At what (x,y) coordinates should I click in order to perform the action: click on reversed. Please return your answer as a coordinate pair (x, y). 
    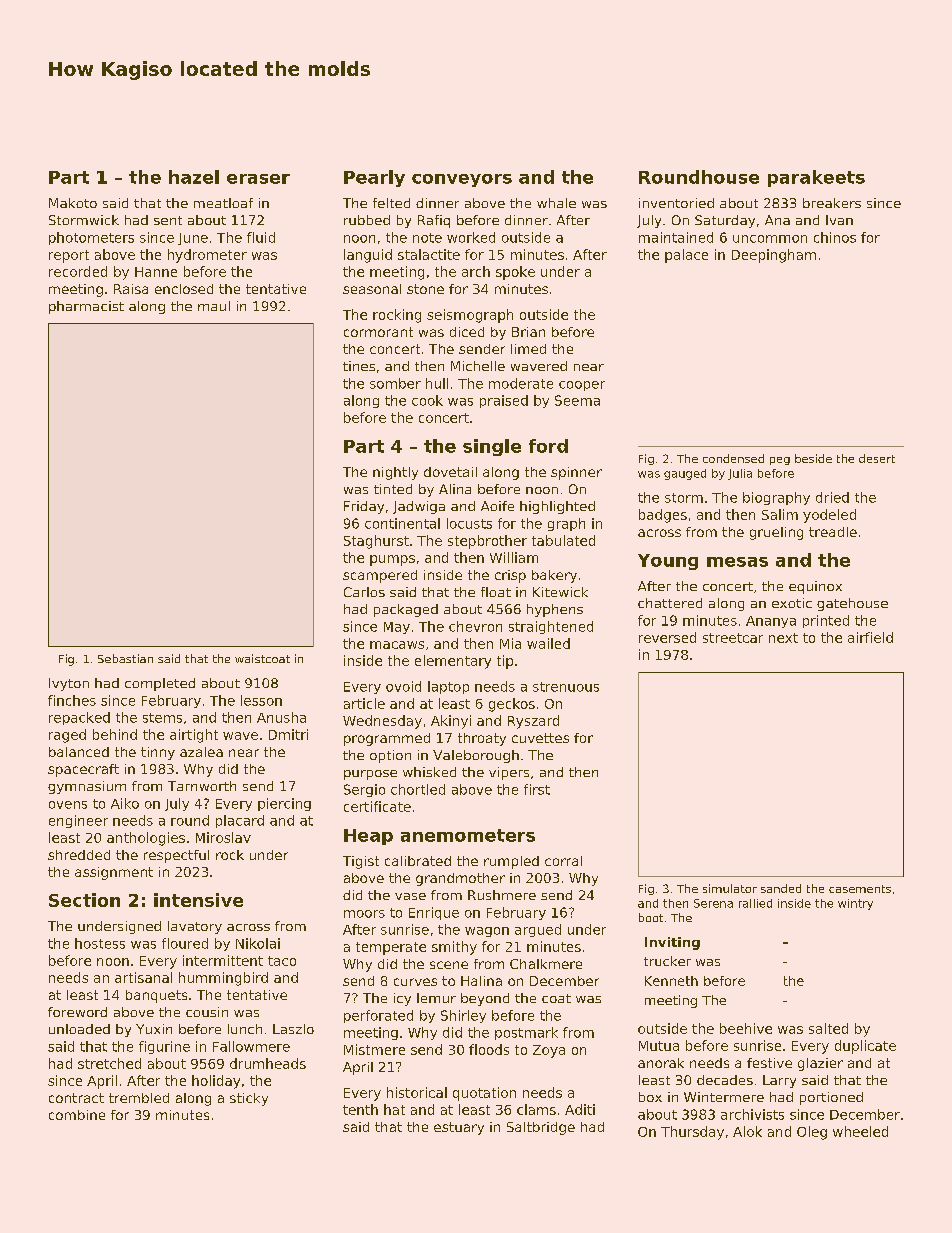
    Looking at the image, I should click on (667, 637).
